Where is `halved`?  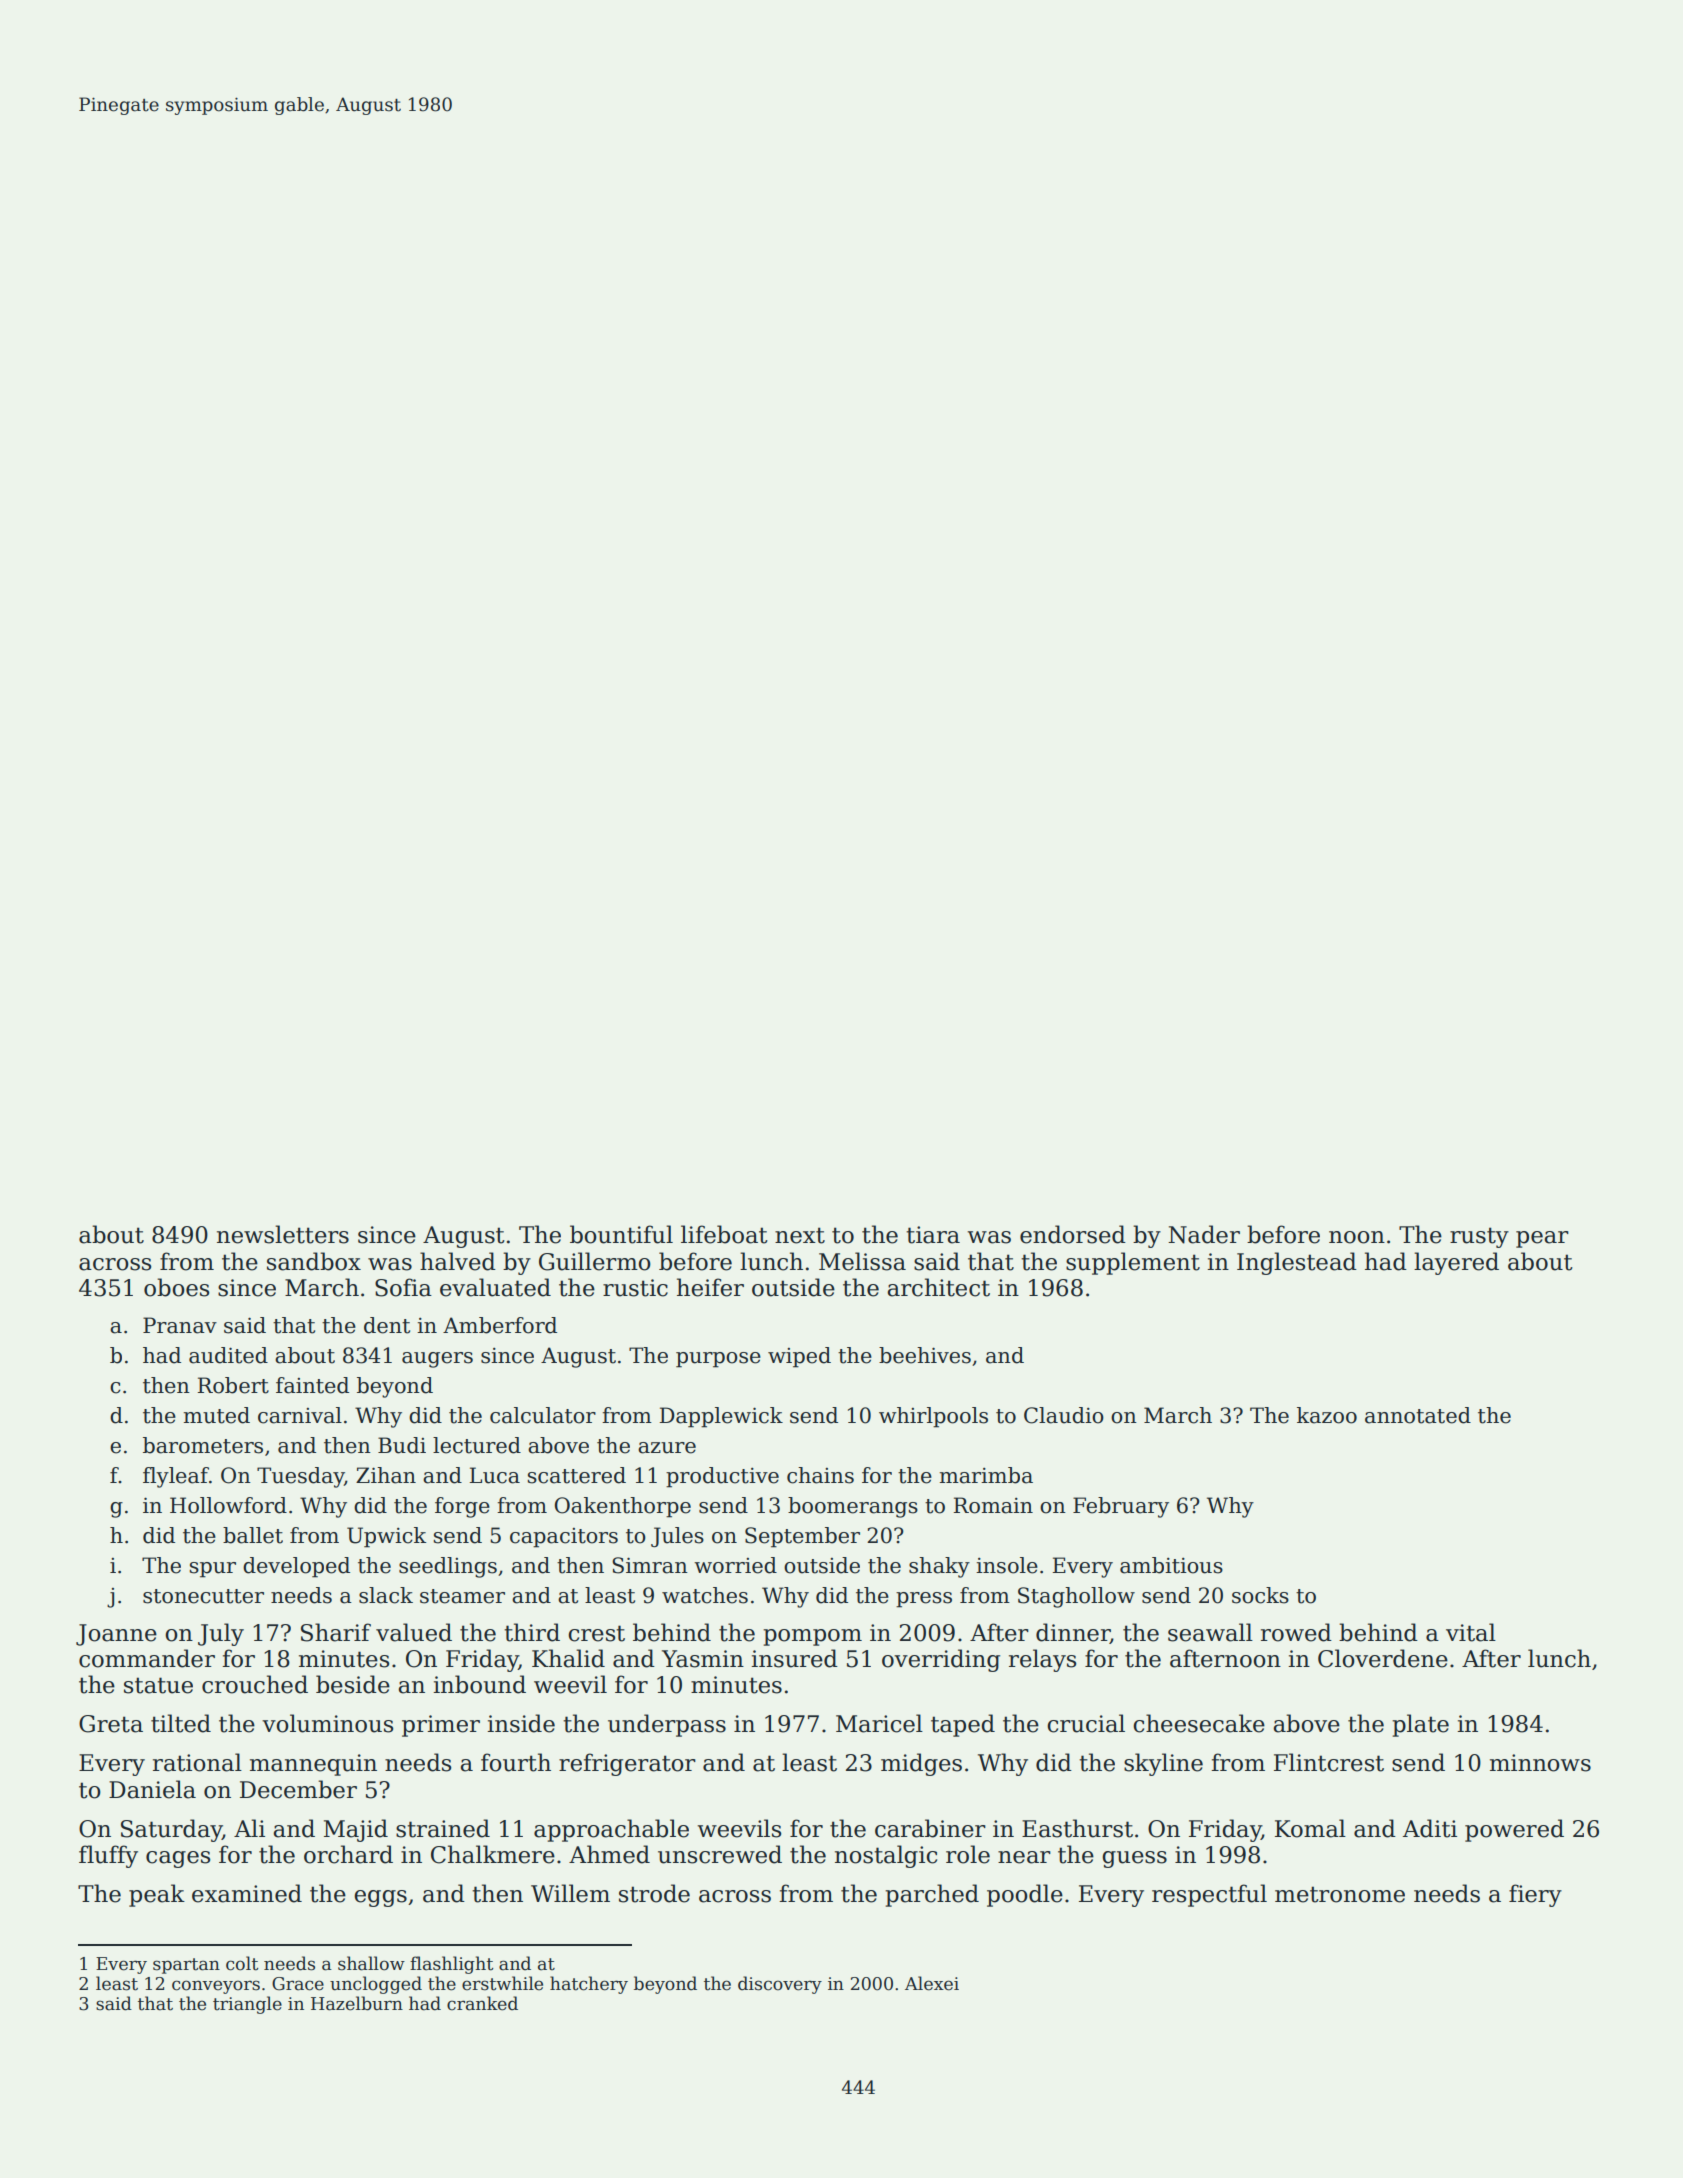 halved is located at coordinates (458, 1261).
